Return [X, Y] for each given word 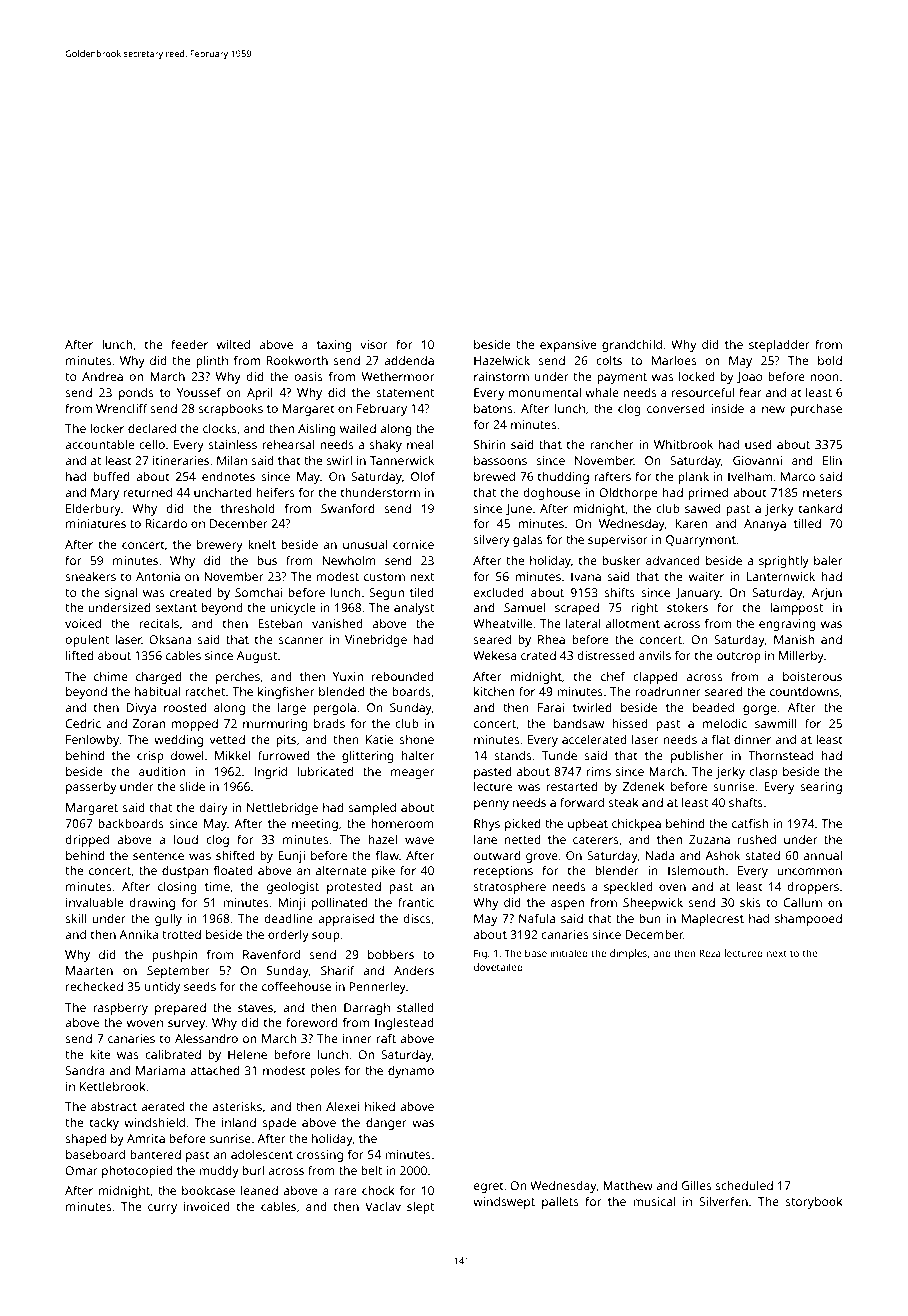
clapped [655, 678]
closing [177, 887]
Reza [710, 953]
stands [512, 755]
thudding [563, 478]
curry [162, 1209]
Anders [414, 970]
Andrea [102, 376]
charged [158, 677]
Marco [798, 476]
